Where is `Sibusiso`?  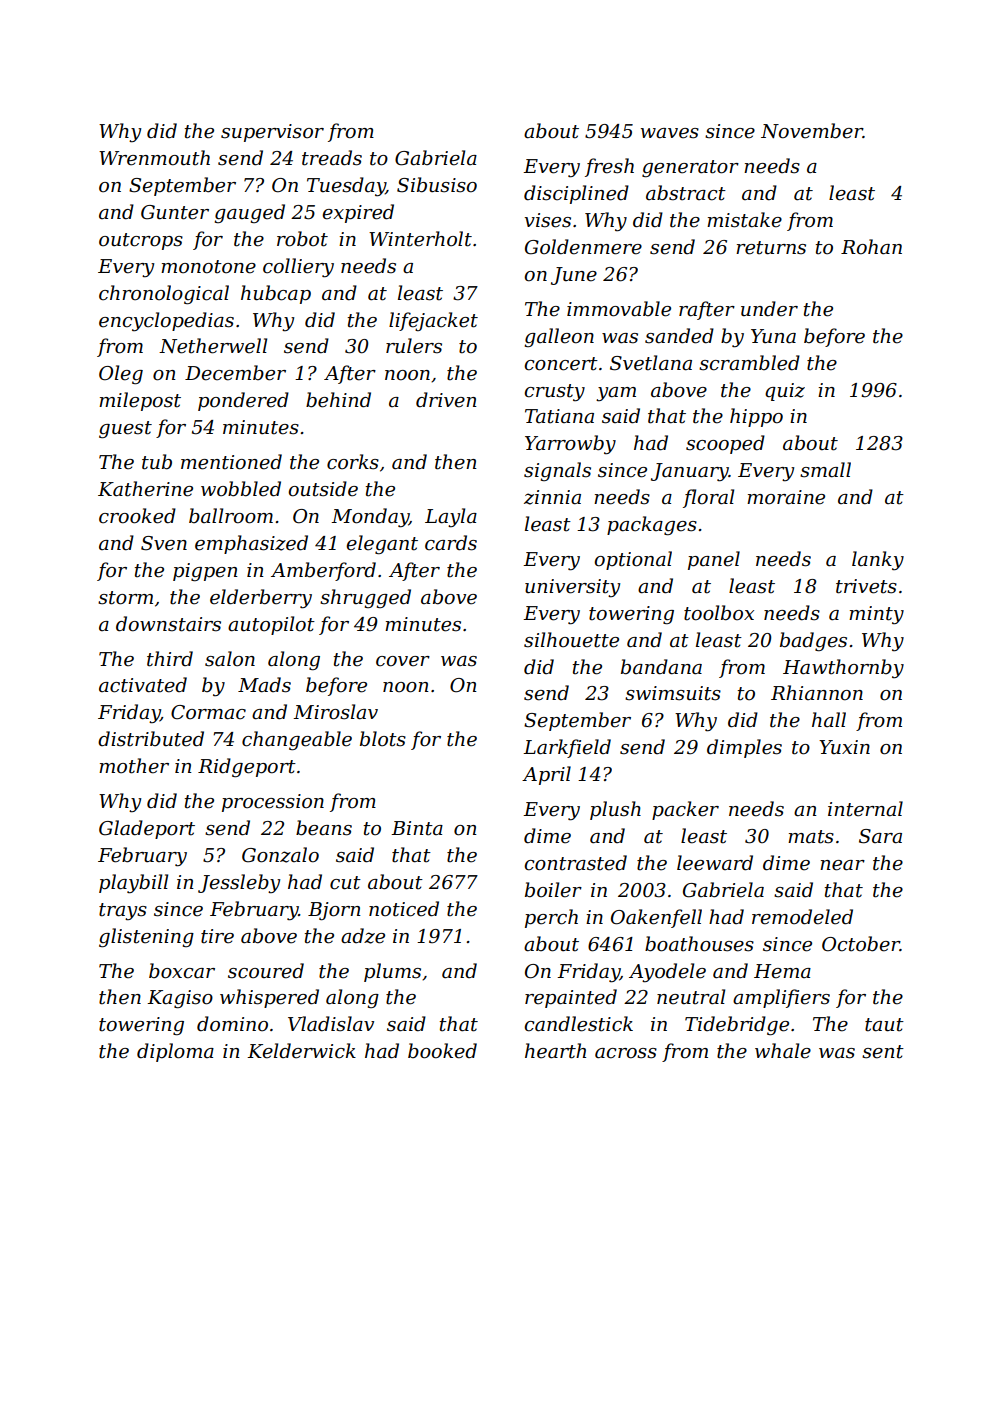 Sibusiso is located at coordinates (437, 185).
